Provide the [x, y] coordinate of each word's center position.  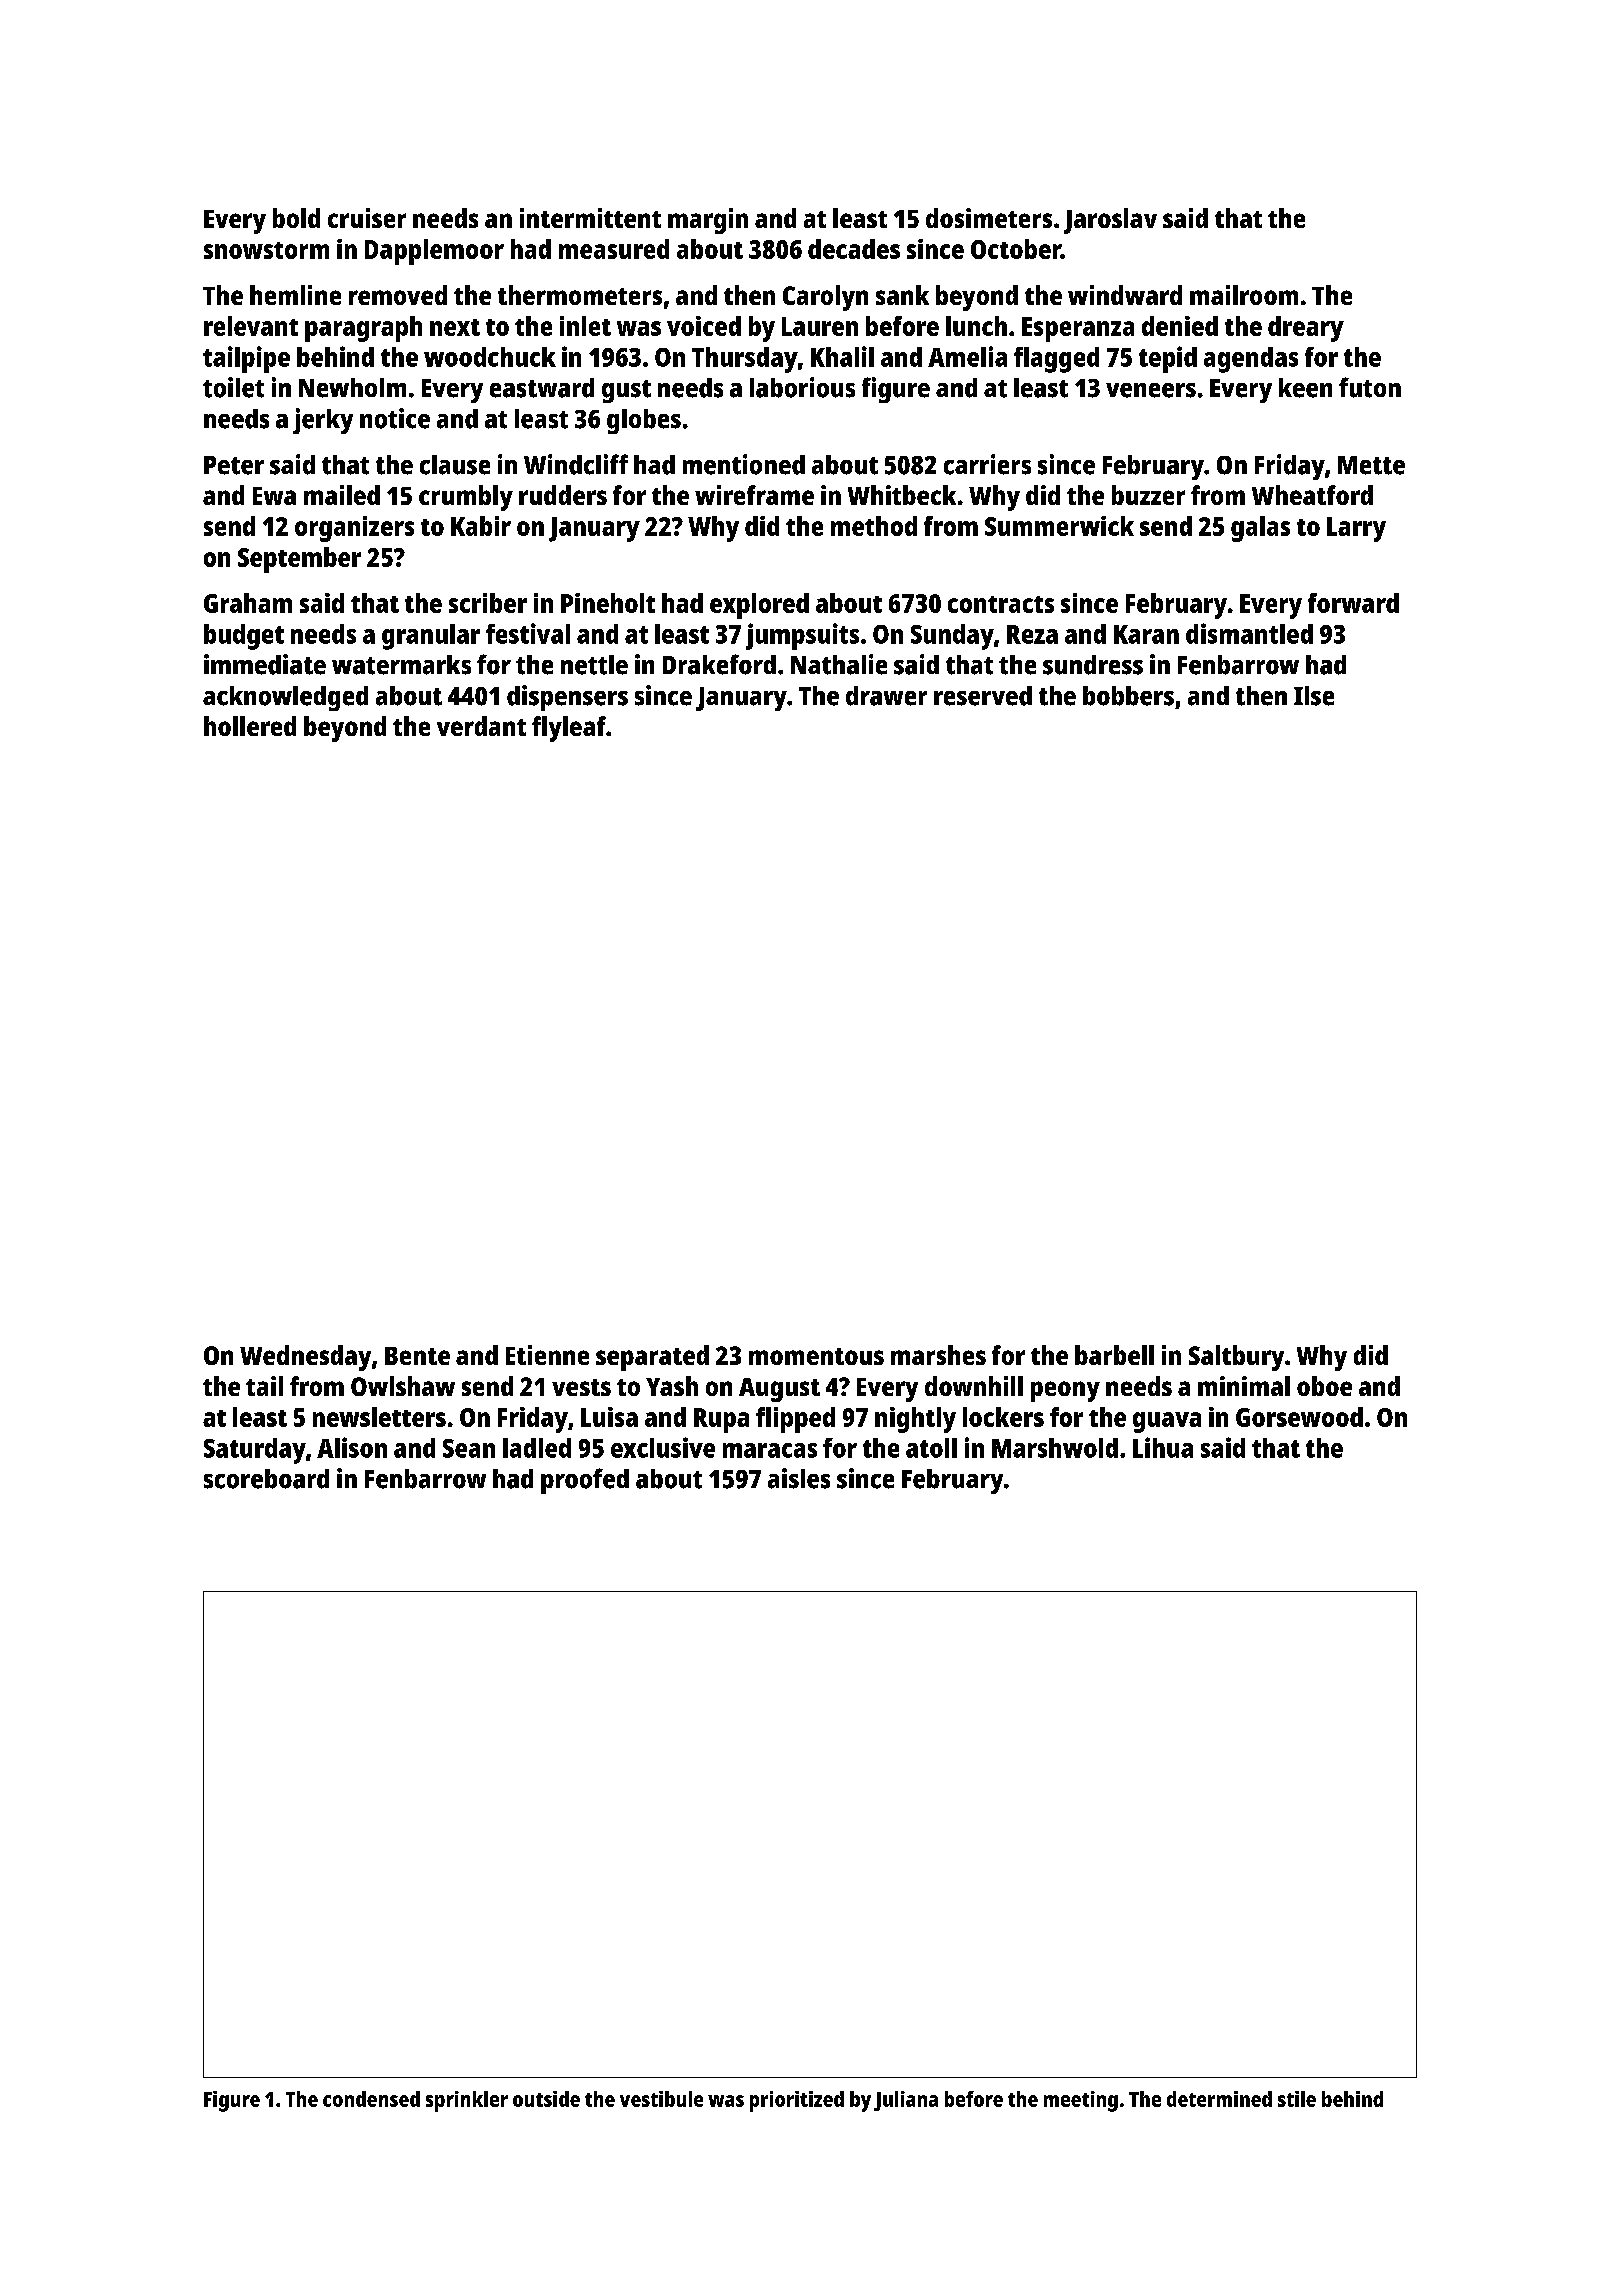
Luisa [609, 1417]
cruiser [367, 218]
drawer [886, 696]
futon [1370, 387]
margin [708, 221]
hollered [250, 726]
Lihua [1163, 1447]
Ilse [1314, 696]
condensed [371, 2099]
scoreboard [266, 1479]
